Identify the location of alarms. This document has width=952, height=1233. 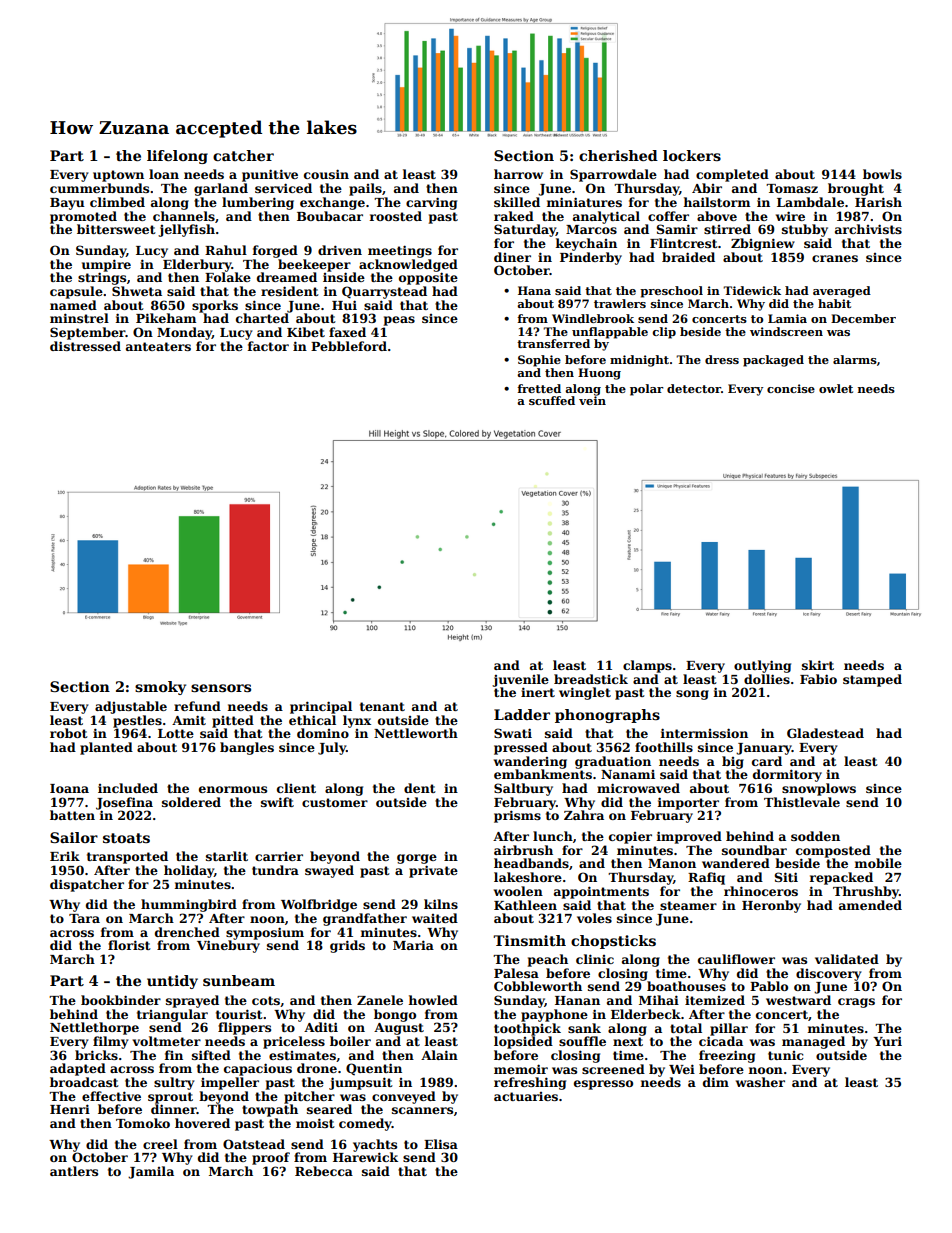
(855, 359).
